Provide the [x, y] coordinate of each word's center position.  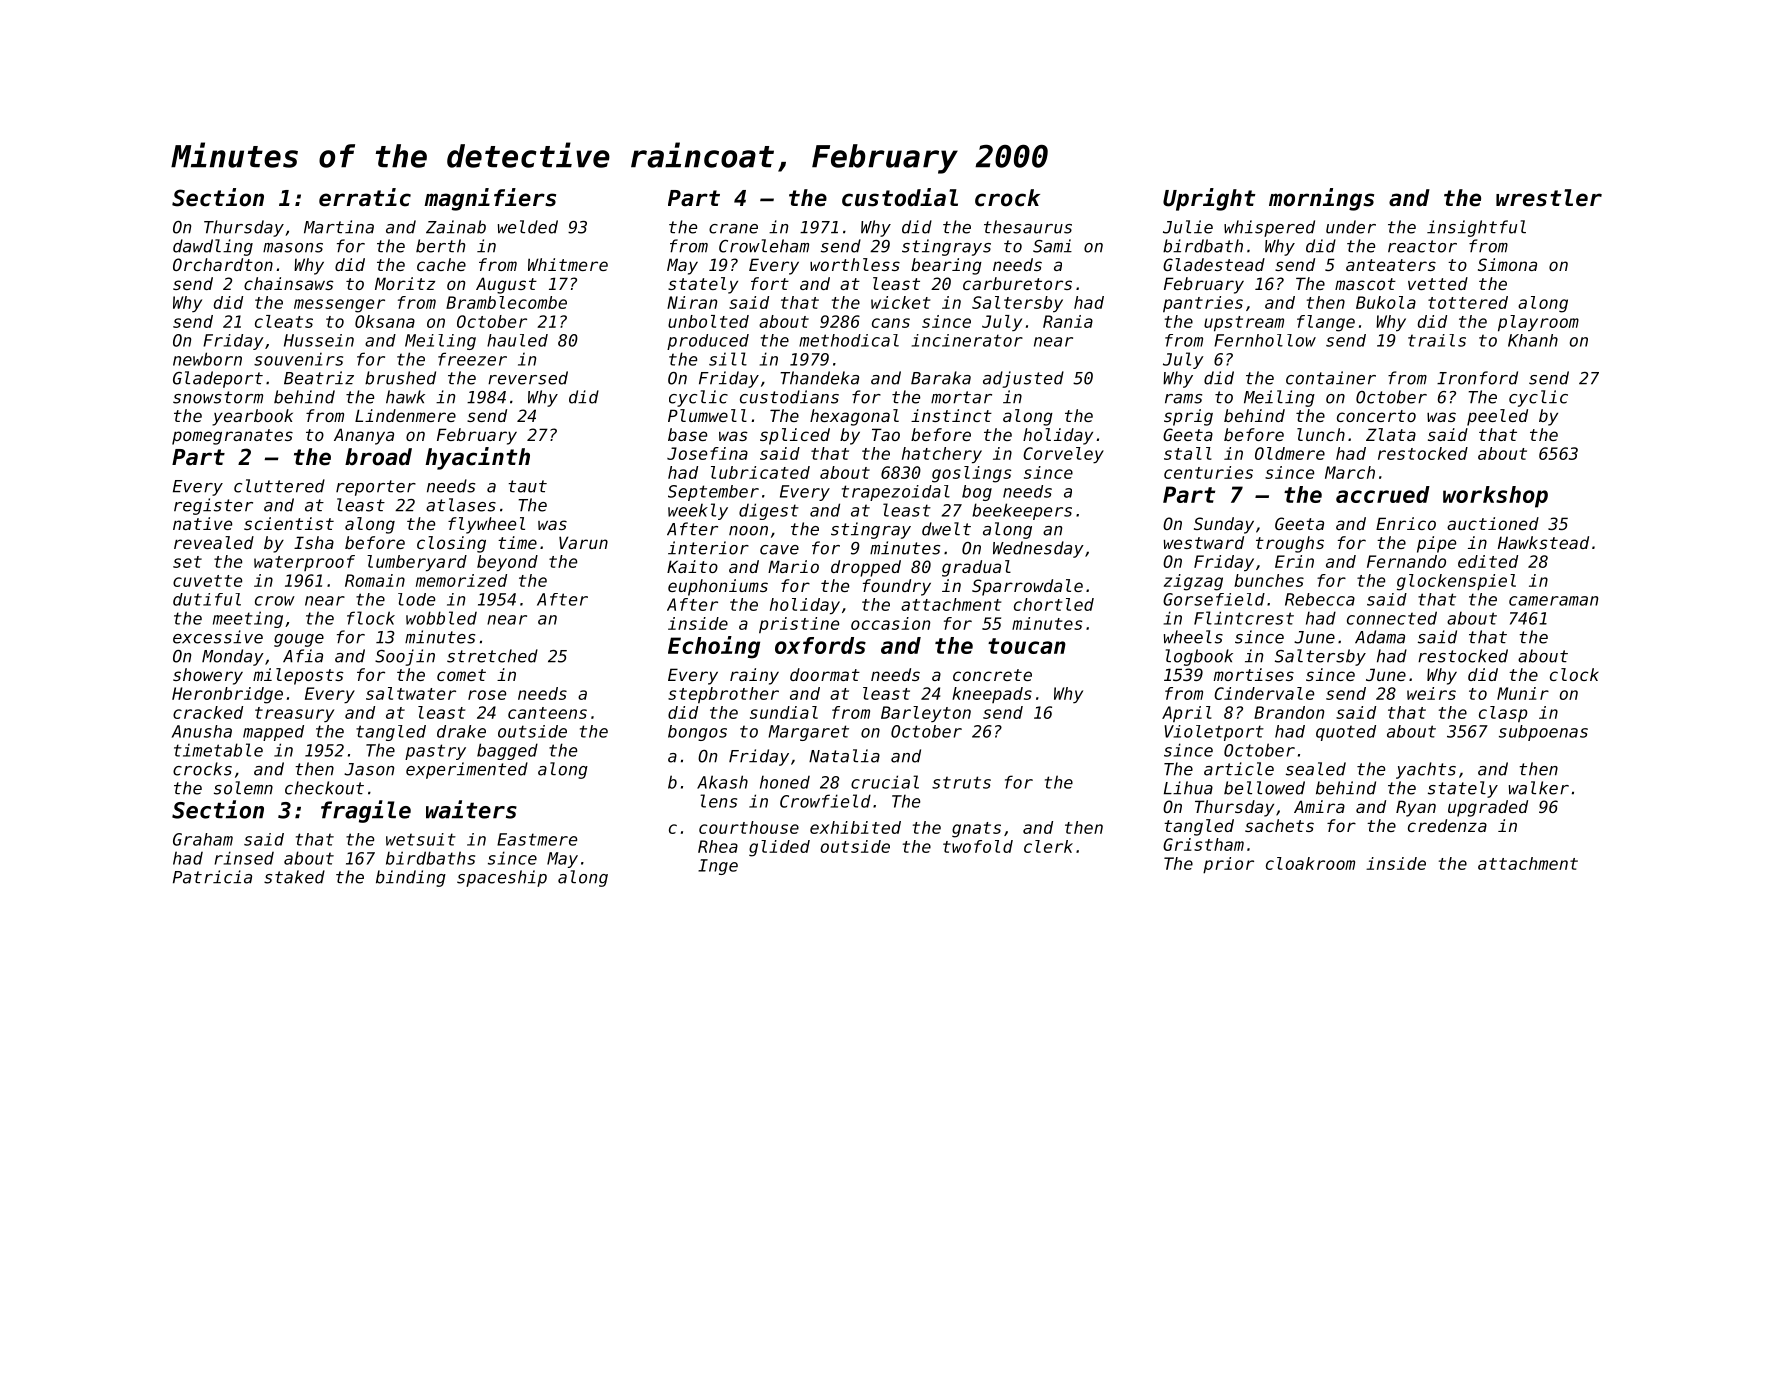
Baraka [941, 378]
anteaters [1391, 265]
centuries [1208, 472]
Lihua [1188, 788]
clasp [1503, 714]
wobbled [441, 618]
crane [733, 229]
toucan [1027, 646]
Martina [339, 227]
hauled [517, 340]
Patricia [212, 877]
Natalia [844, 756]
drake [461, 731]
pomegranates [232, 437]
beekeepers [1022, 511]
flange [1326, 323]
